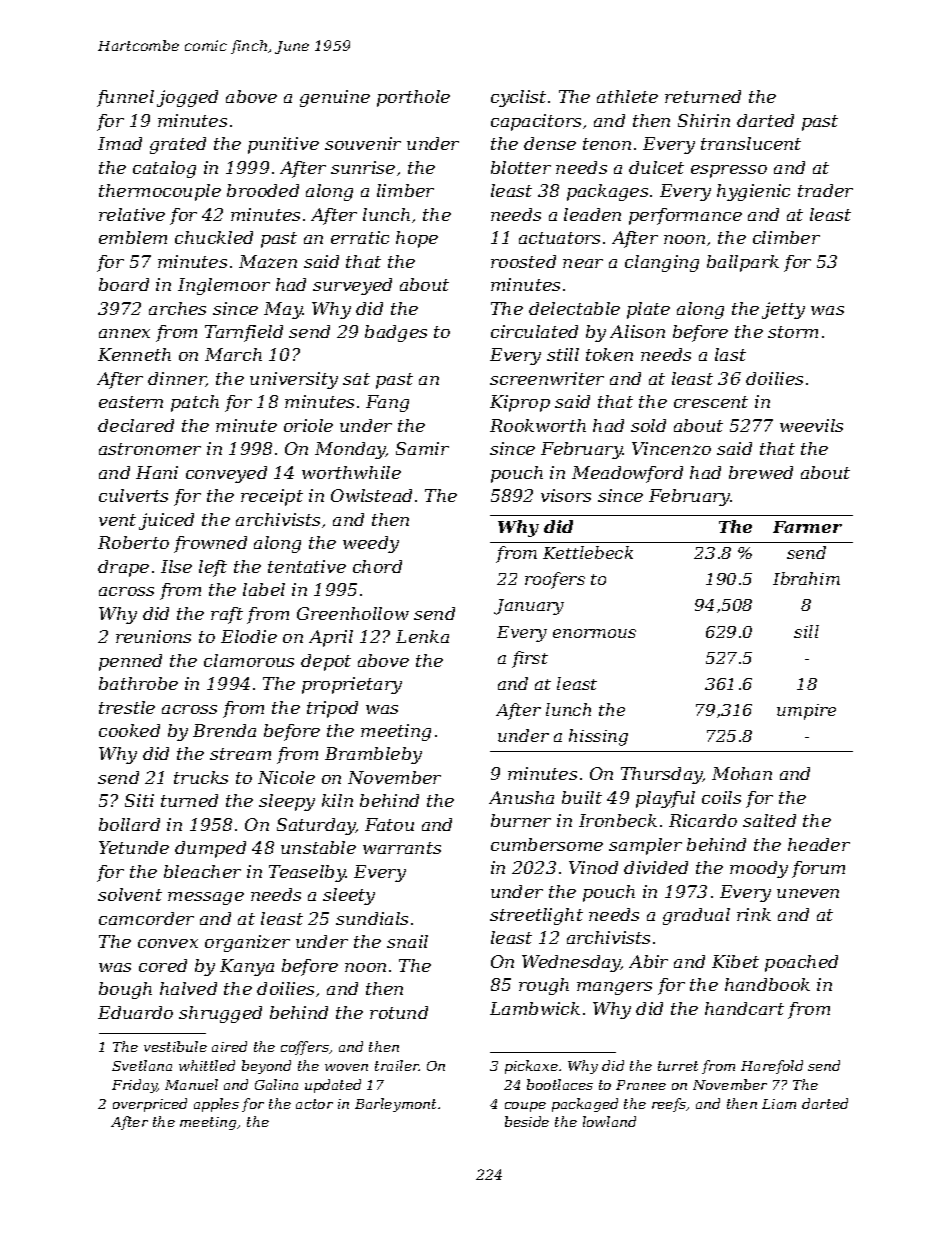 The width and height of the image is (952, 1233). What do you see at coordinates (335, 98) in the image?
I see `genuine` at bounding box center [335, 98].
